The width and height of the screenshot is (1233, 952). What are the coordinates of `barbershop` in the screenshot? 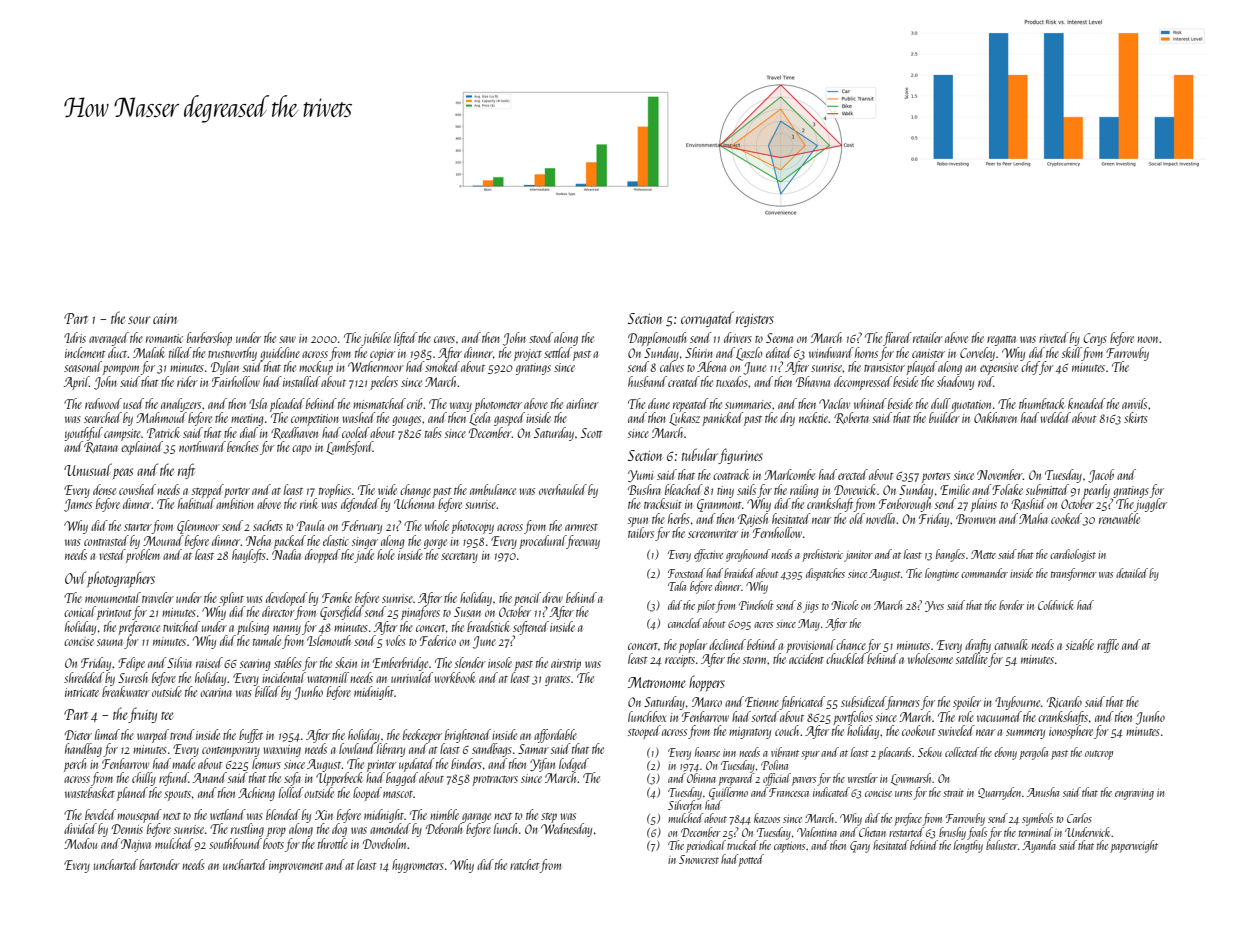 It's located at (209, 339).
